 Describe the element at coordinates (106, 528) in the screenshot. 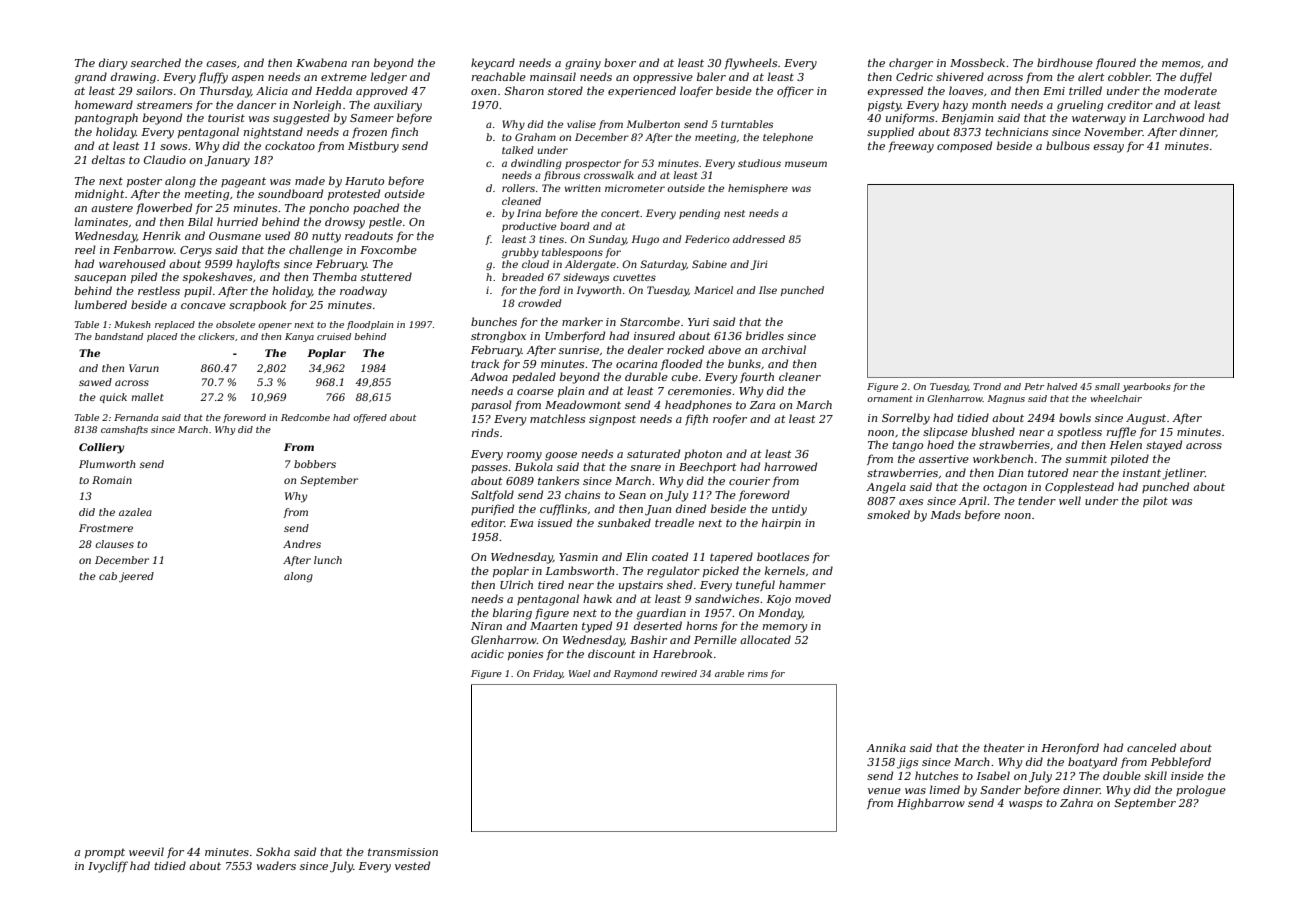

I see `Frostmere` at that location.
